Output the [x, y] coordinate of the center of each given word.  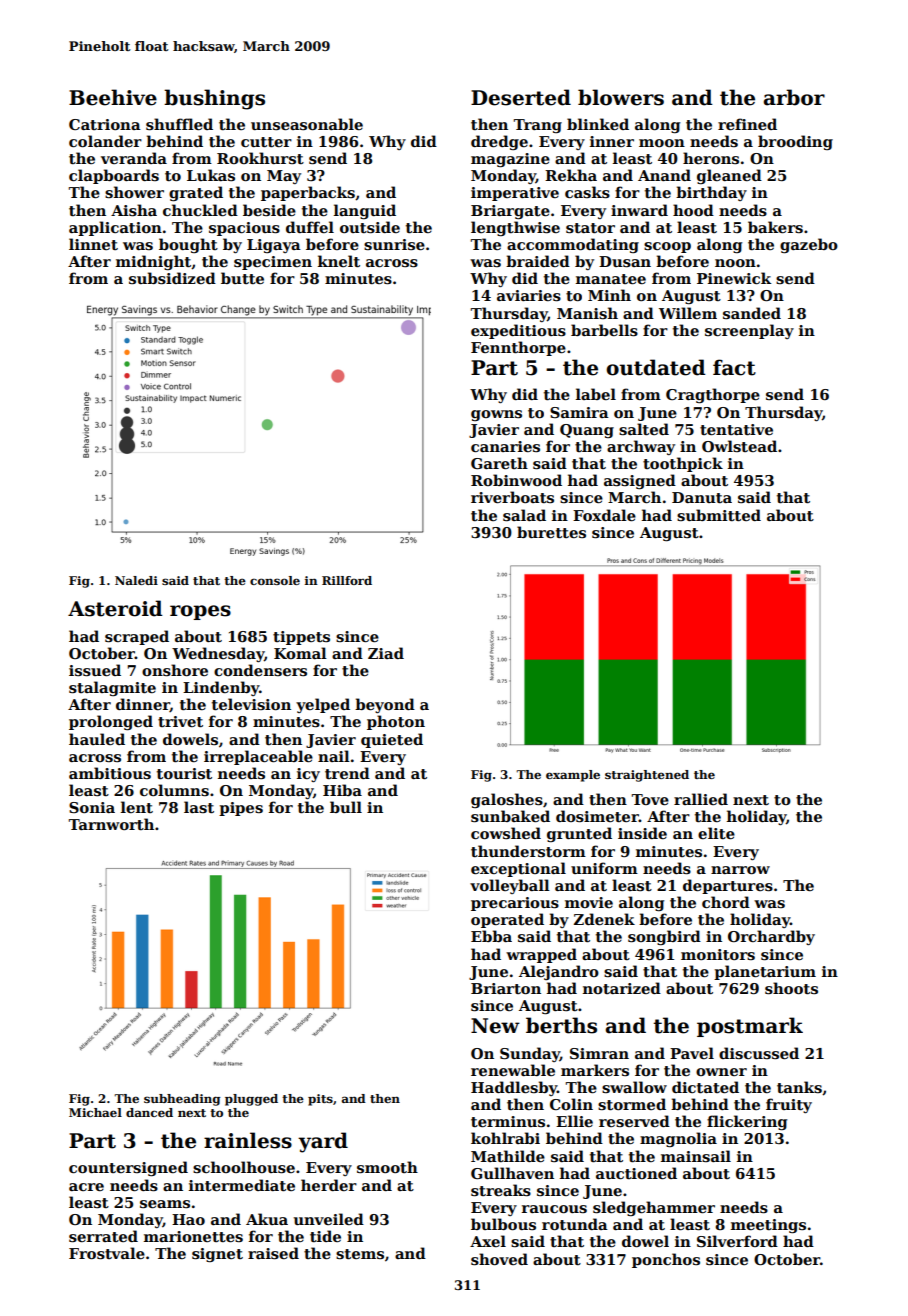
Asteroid [115, 608]
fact [734, 367]
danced [149, 1112]
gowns [496, 415]
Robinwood [516, 480]
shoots [791, 988]
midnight [154, 262]
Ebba [491, 936]
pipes [241, 809]
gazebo [809, 245]
